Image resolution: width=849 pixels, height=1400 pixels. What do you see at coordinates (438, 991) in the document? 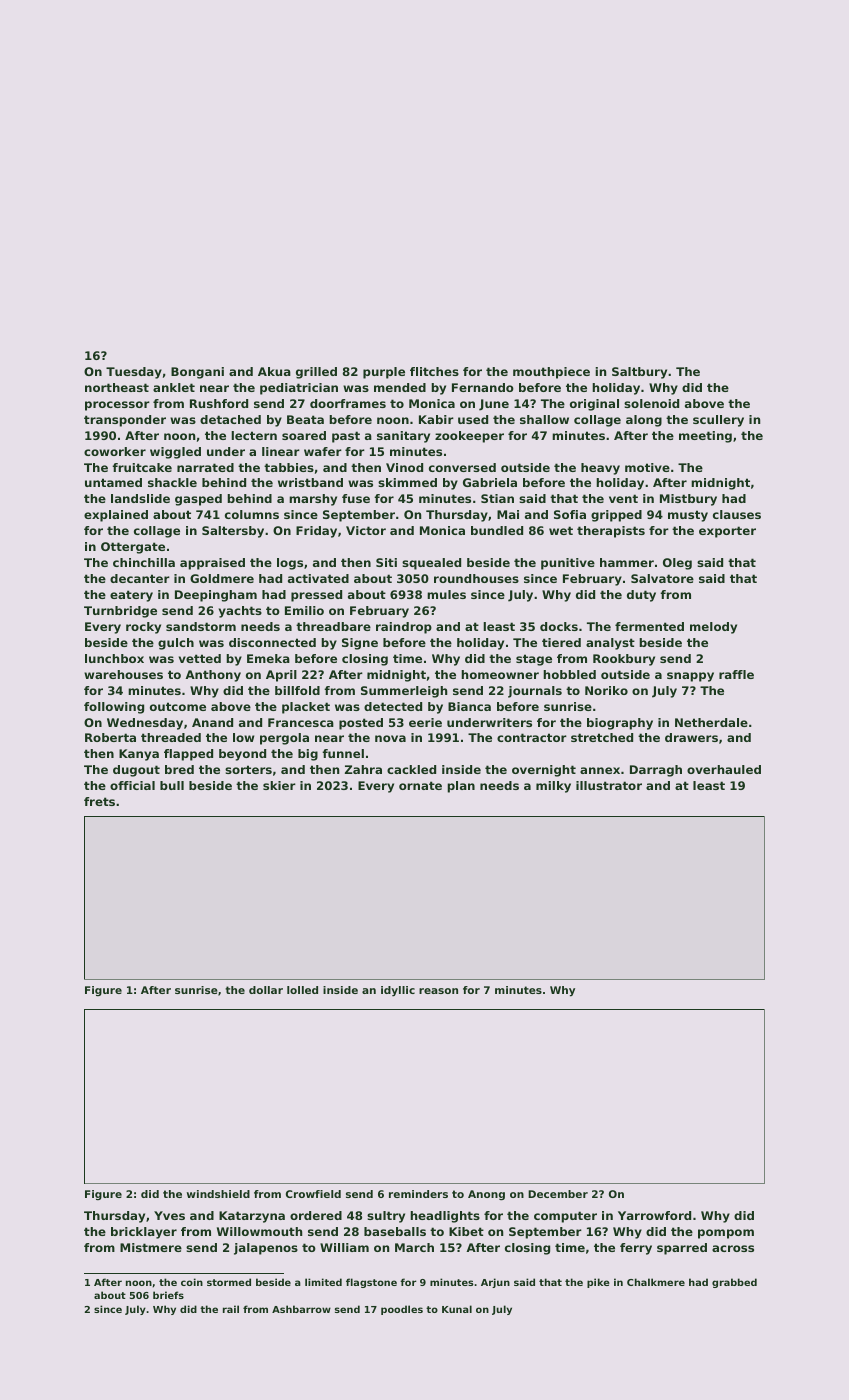
I see `reason` at bounding box center [438, 991].
